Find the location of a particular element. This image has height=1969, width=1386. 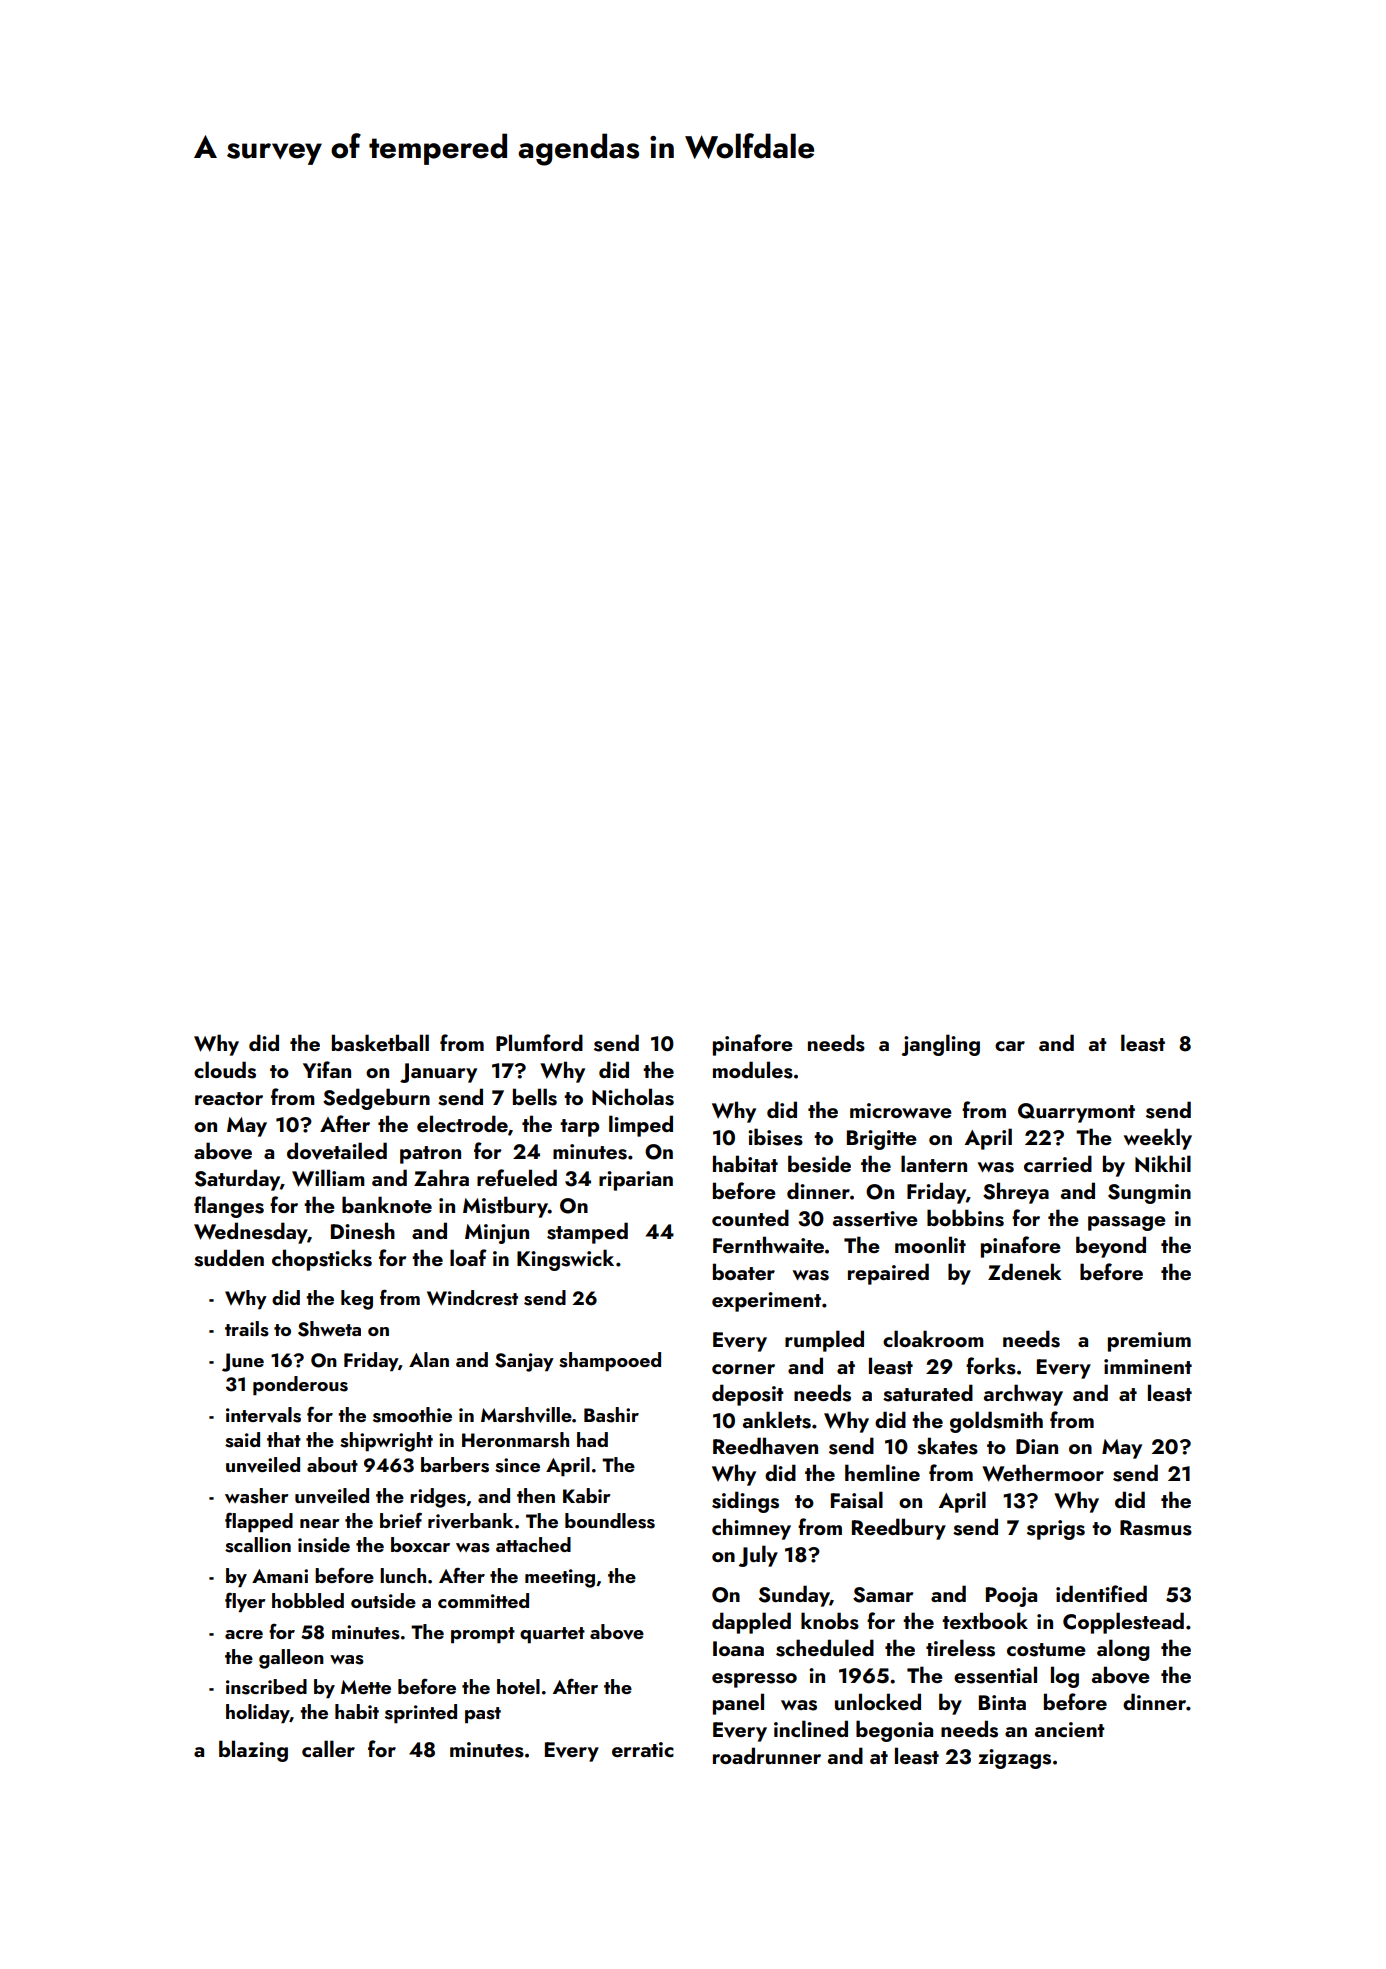

hemline is located at coordinates (882, 1472).
